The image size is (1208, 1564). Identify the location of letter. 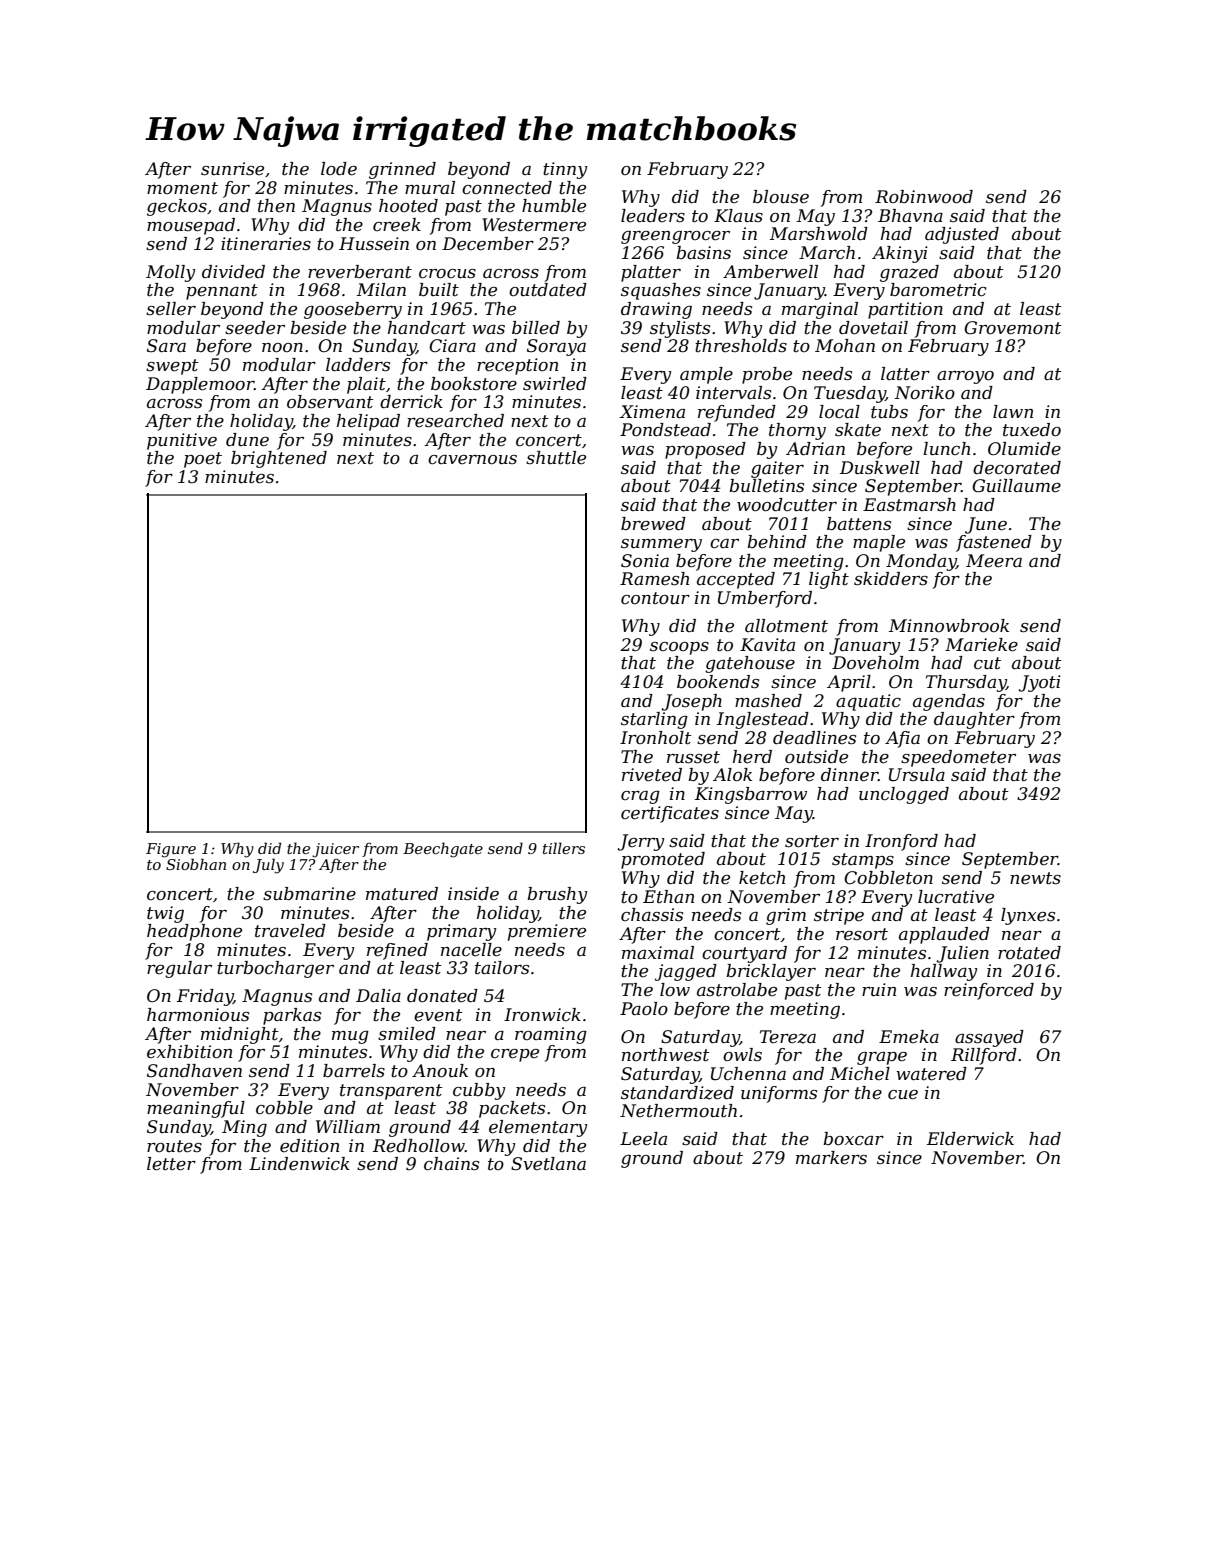
(171, 1164).
